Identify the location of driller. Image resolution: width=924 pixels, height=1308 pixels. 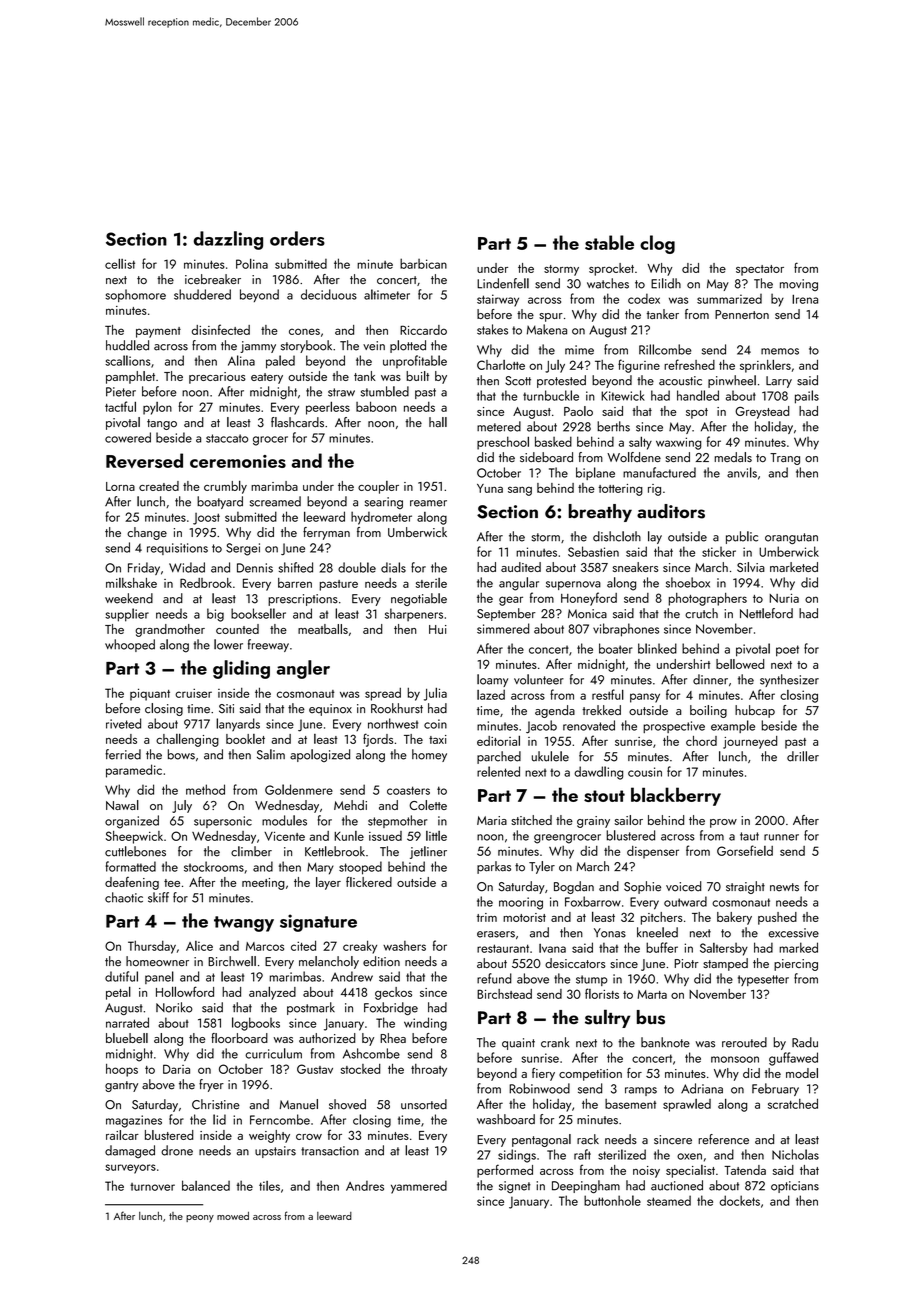
(803, 756).
